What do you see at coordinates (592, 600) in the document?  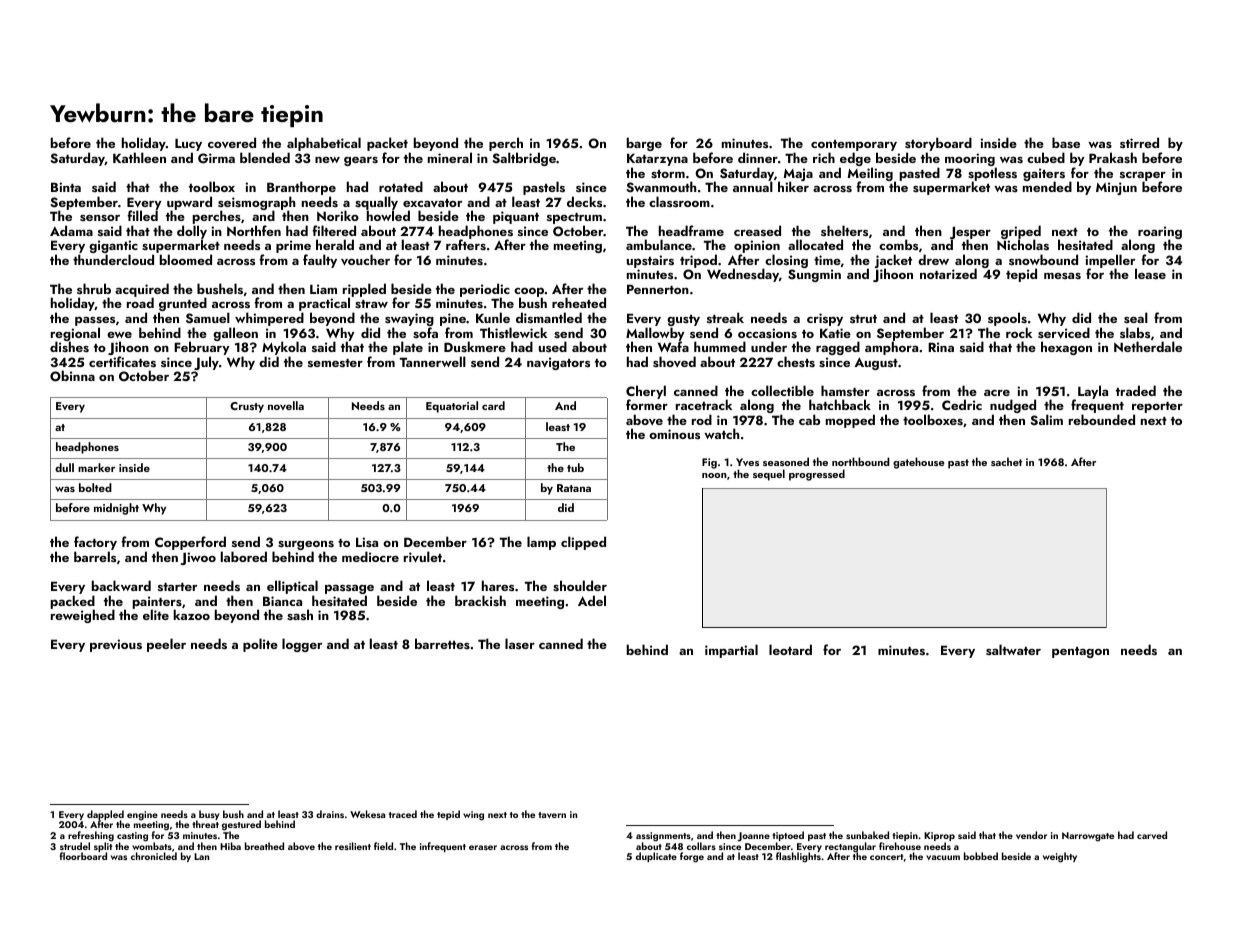 I see `Adel` at bounding box center [592, 600].
